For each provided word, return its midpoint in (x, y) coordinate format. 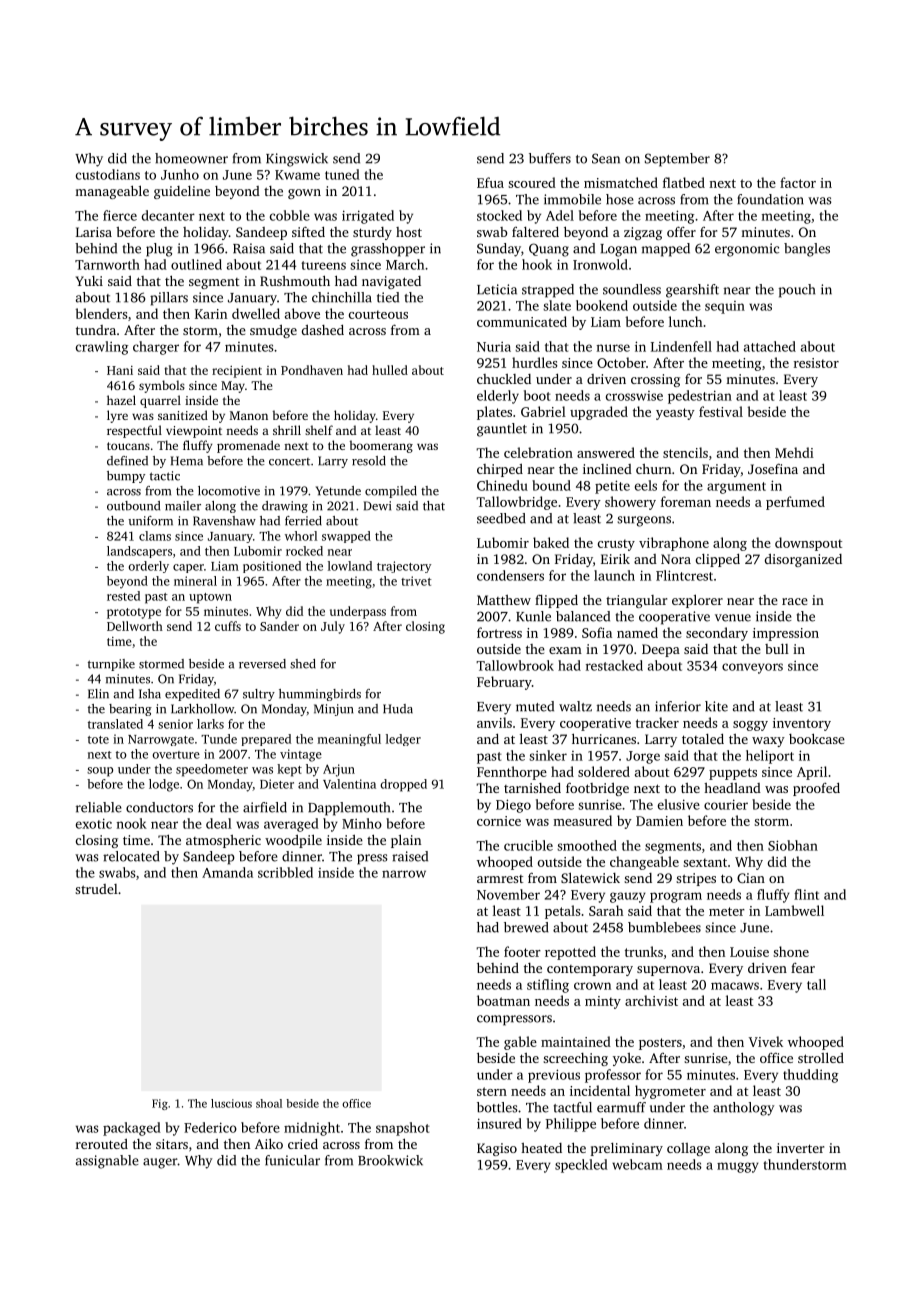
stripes (696, 879)
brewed (526, 927)
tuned (342, 174)
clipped (718, 560)
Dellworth (135, 626)
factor (798, 182)
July (333, 627)
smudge (273, 331)
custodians (108, 174)
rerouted (102, 1144)
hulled (390, 370)
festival (721, 411)
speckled (581, 1166)
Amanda (227, 872)
